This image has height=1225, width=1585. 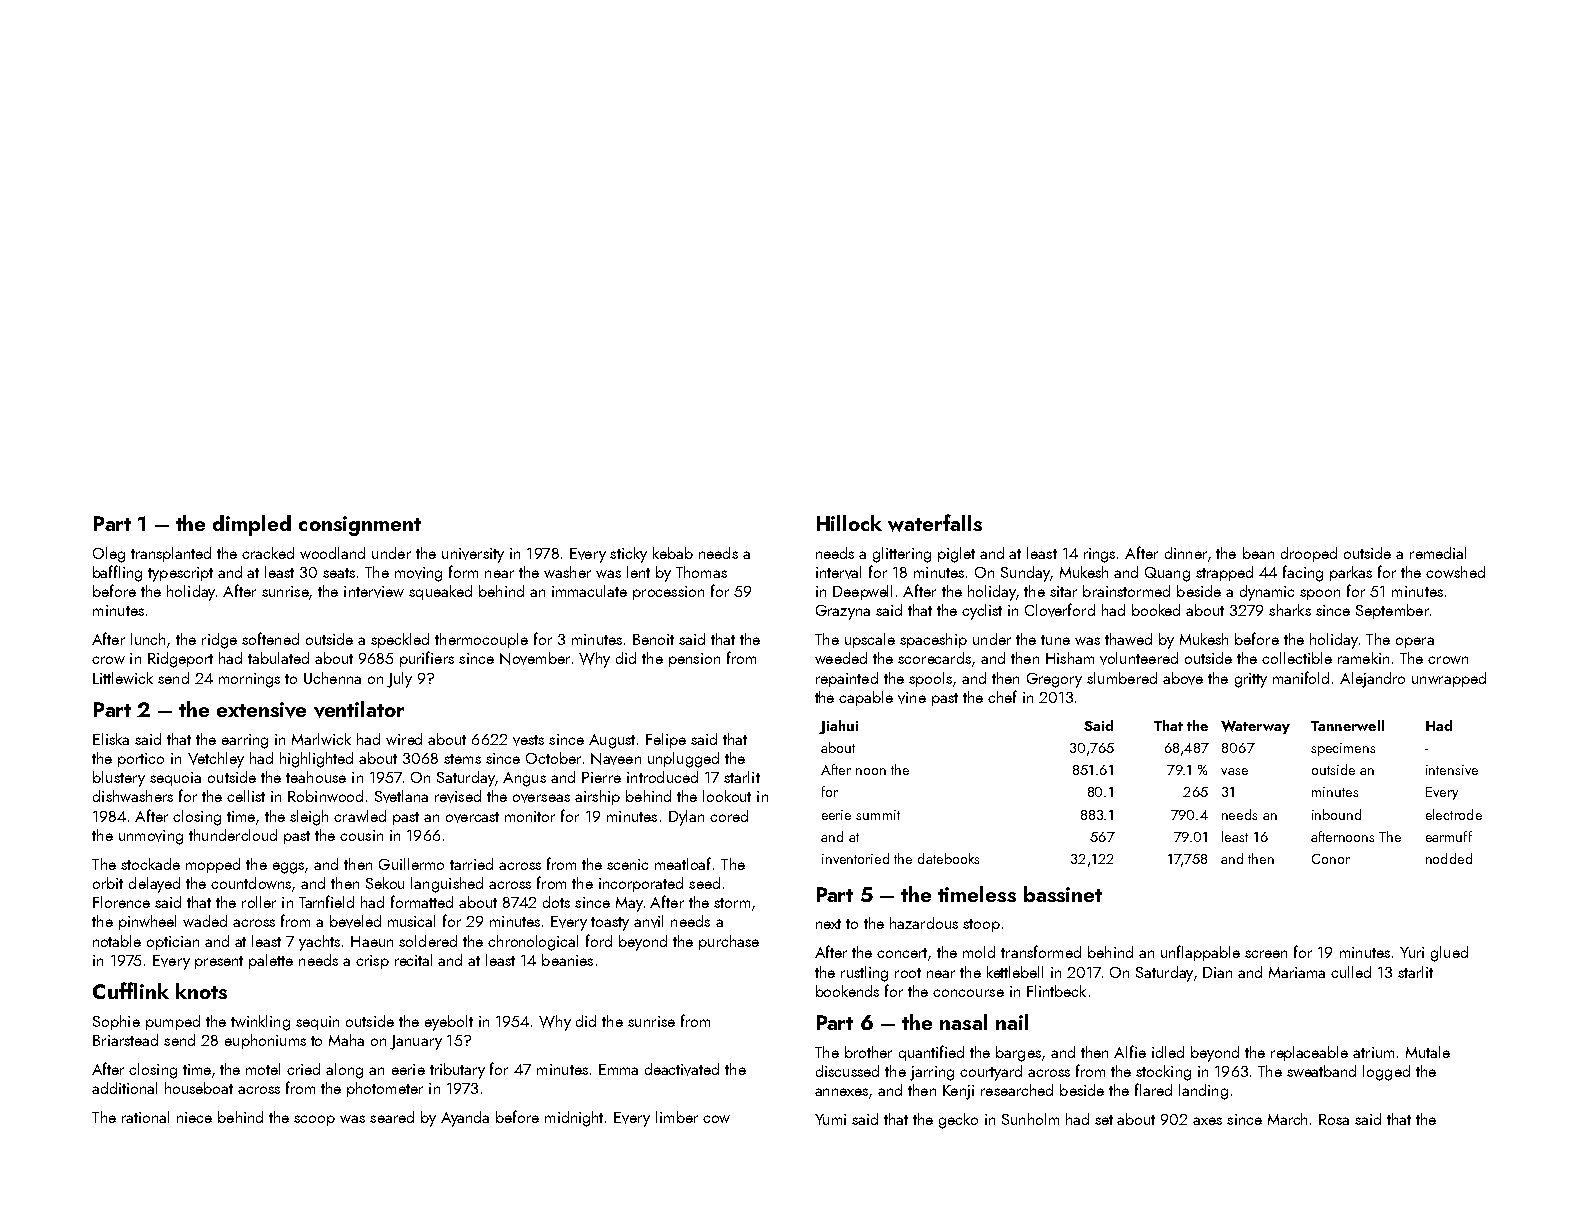 What do you see at coordinates (830, 1119) in the image?
I see `Yumi` at bounding box center [830, 1119].
